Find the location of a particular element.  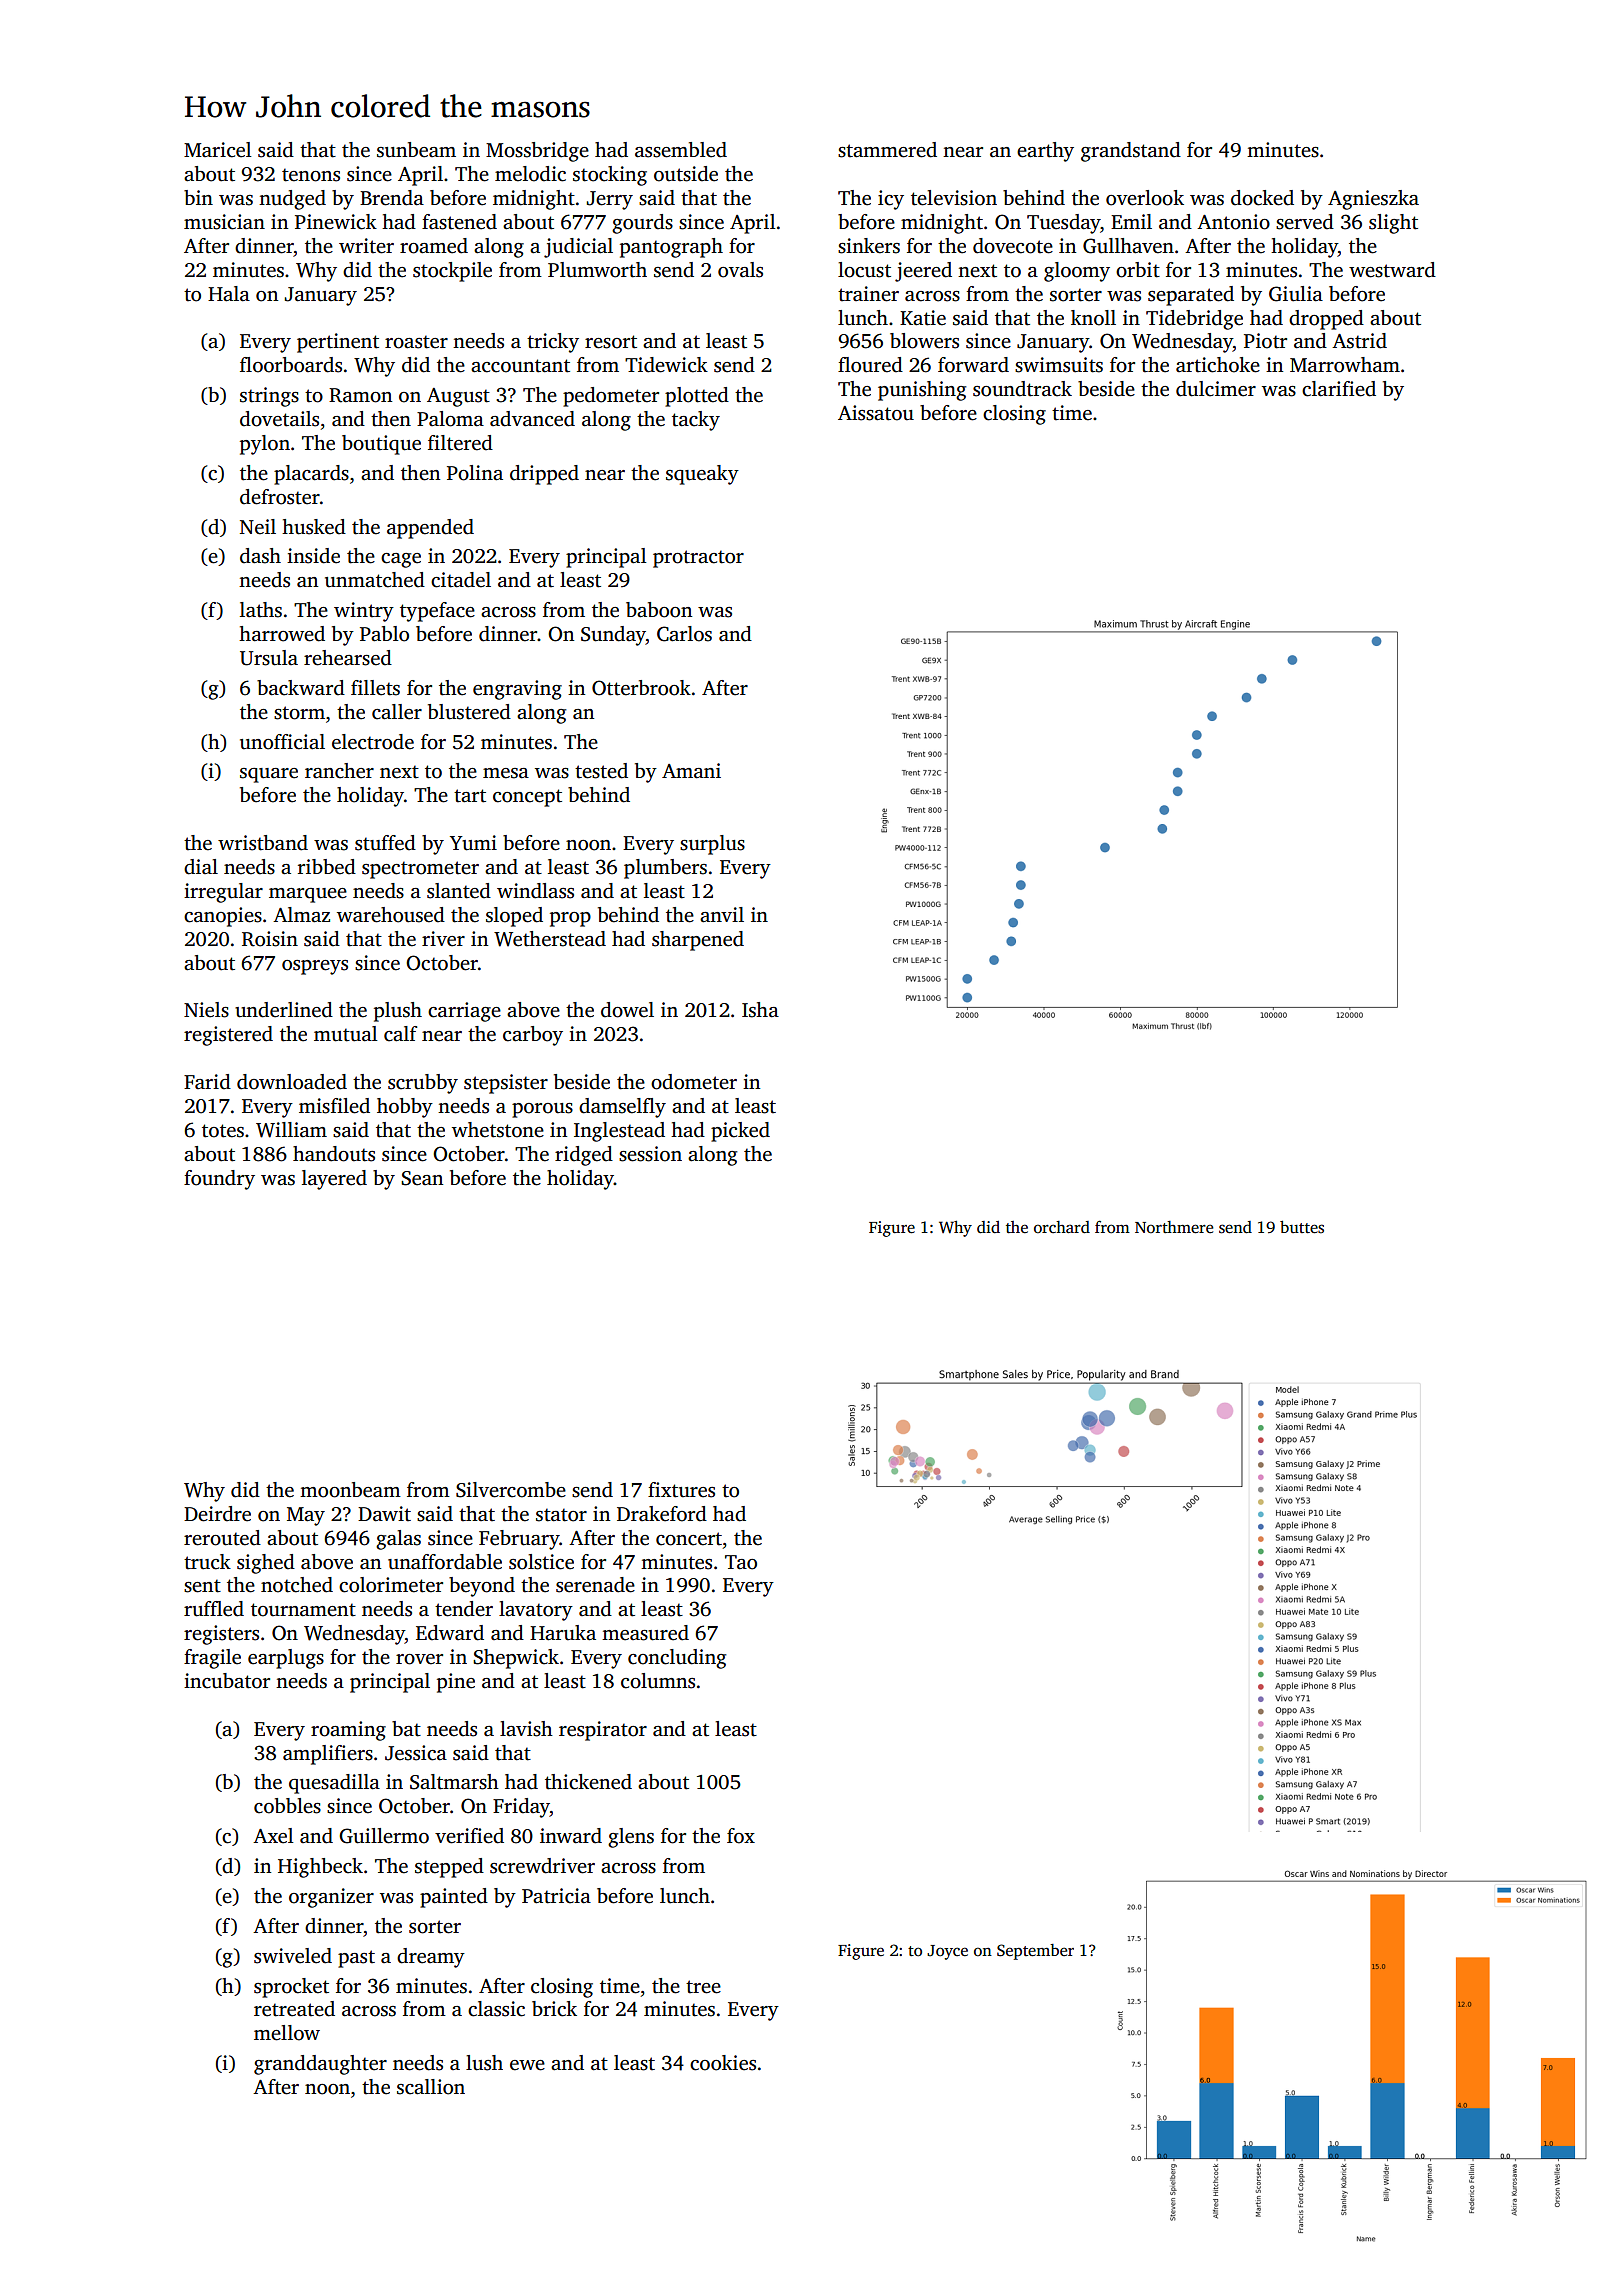

Tidewick is located at coordinates (666, 365).
